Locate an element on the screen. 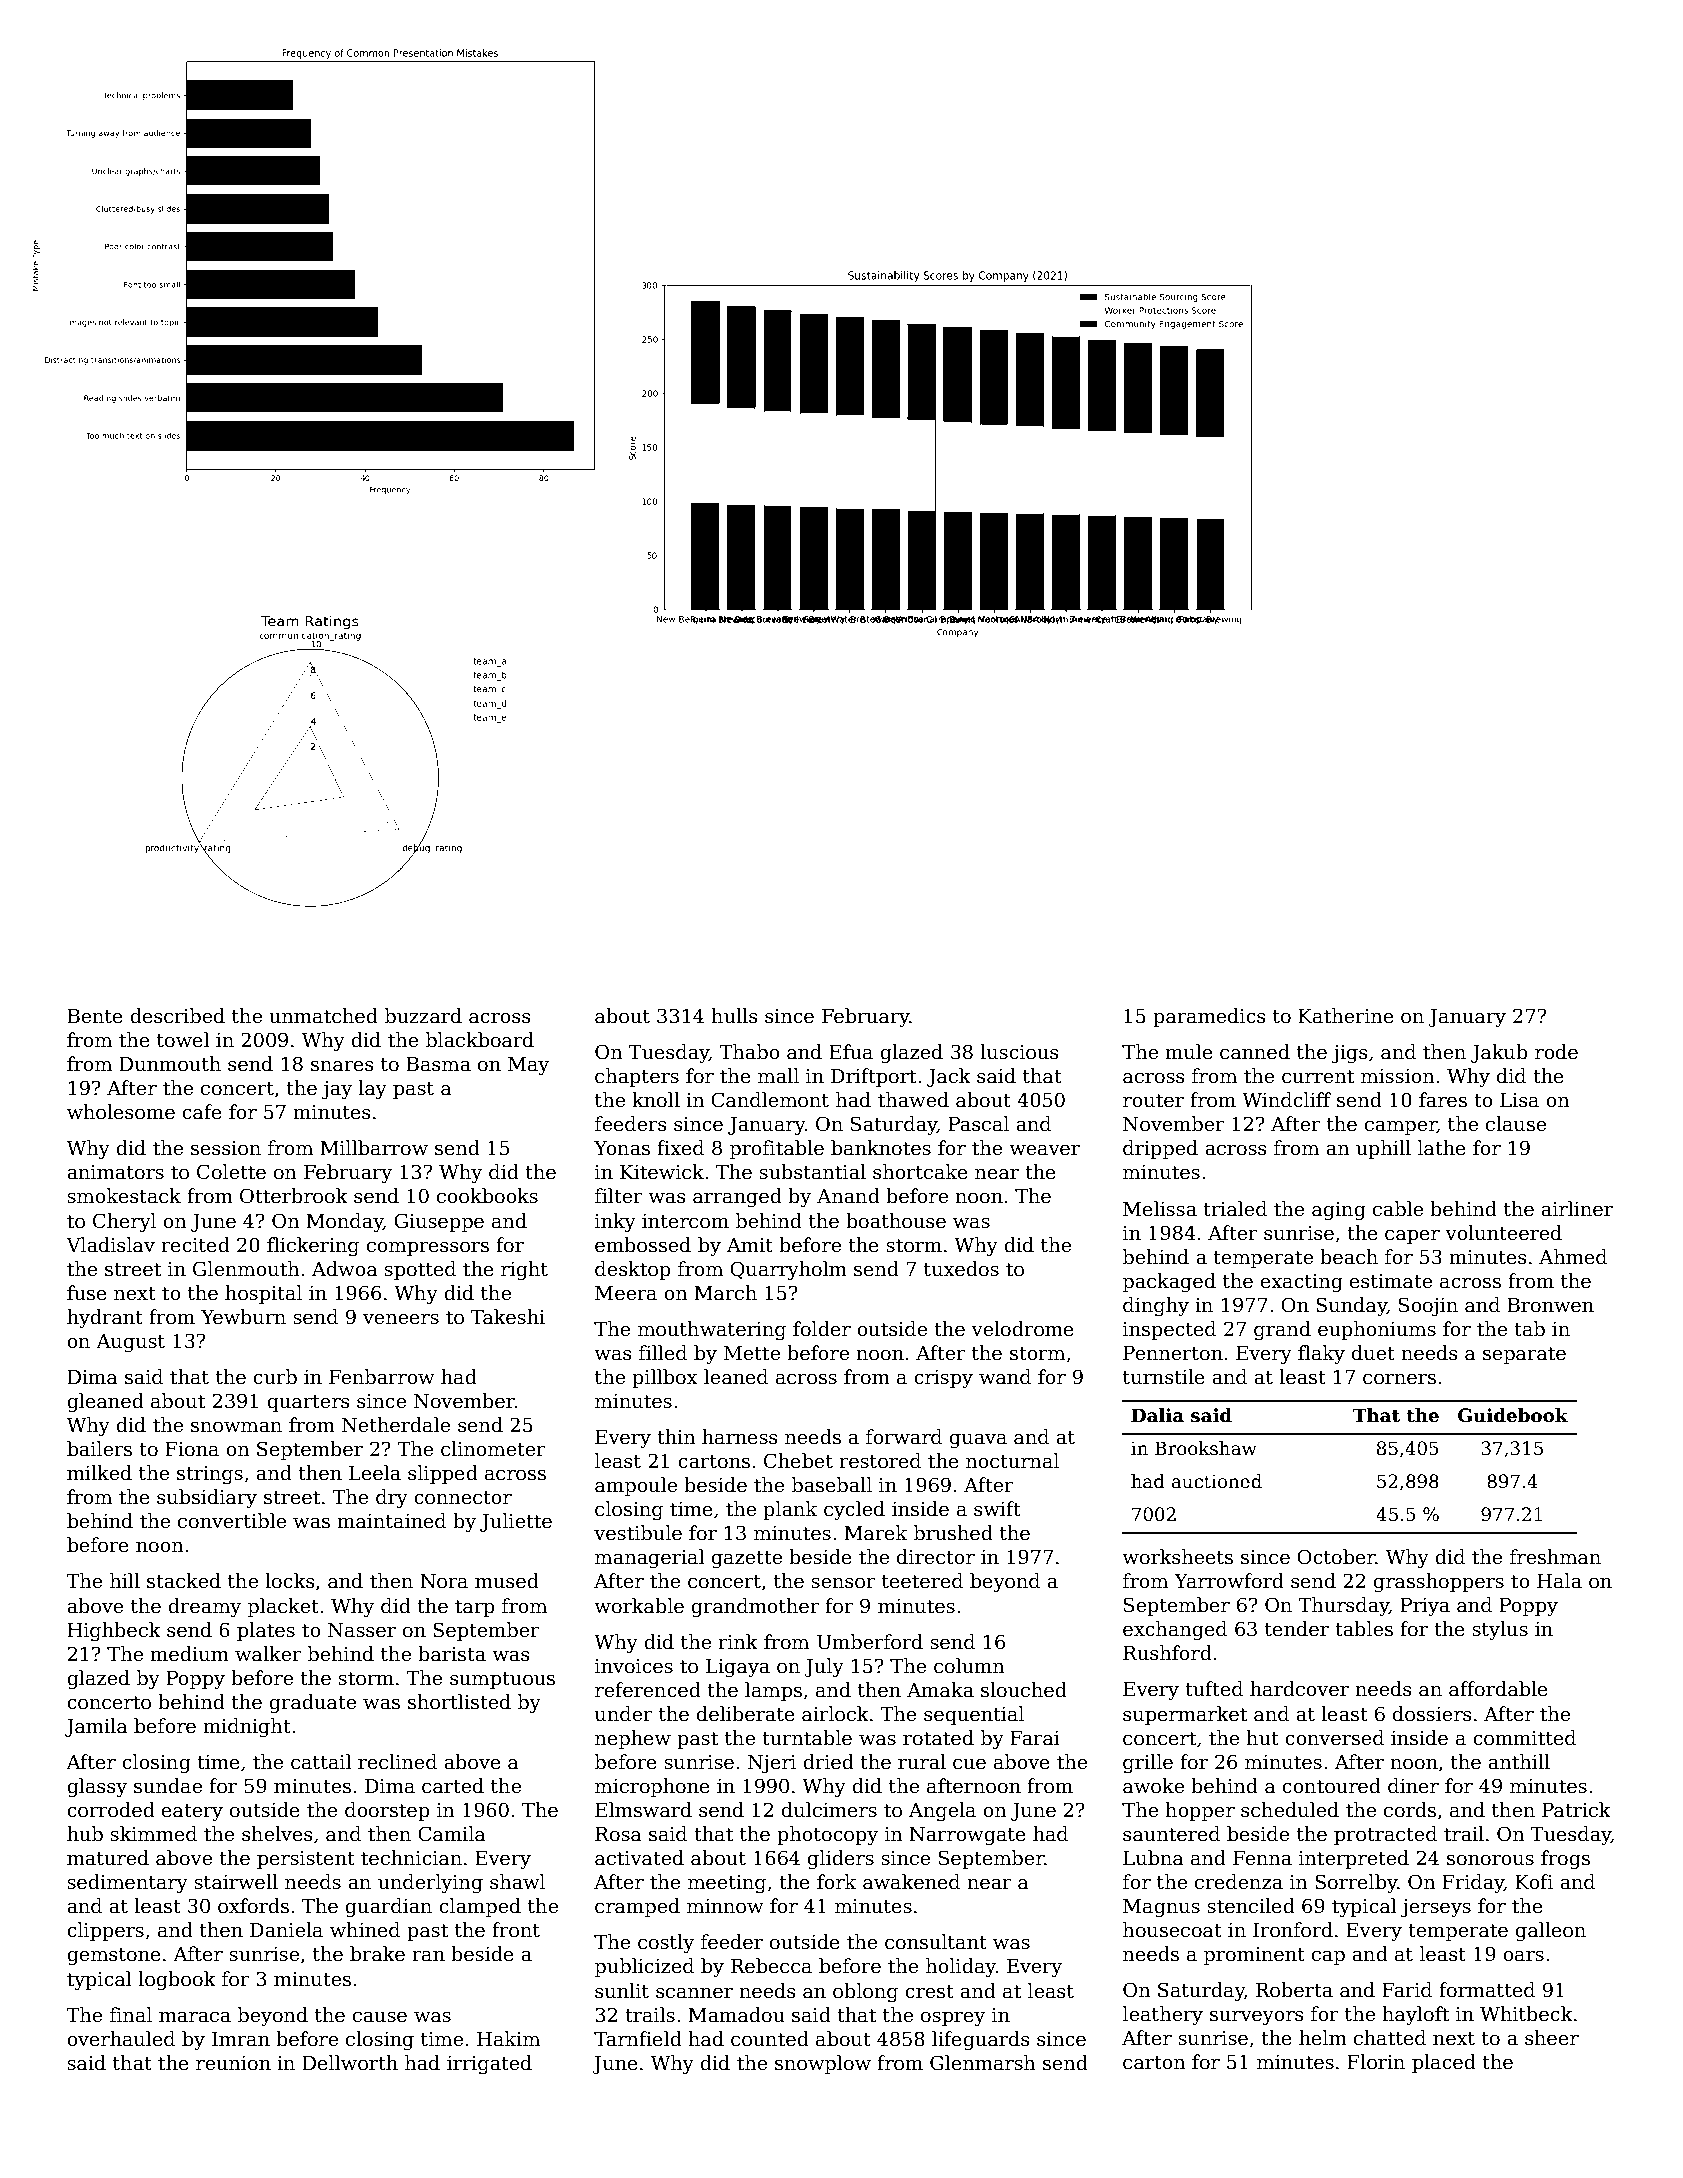  Angela is located at coordinates (942, 1811).
